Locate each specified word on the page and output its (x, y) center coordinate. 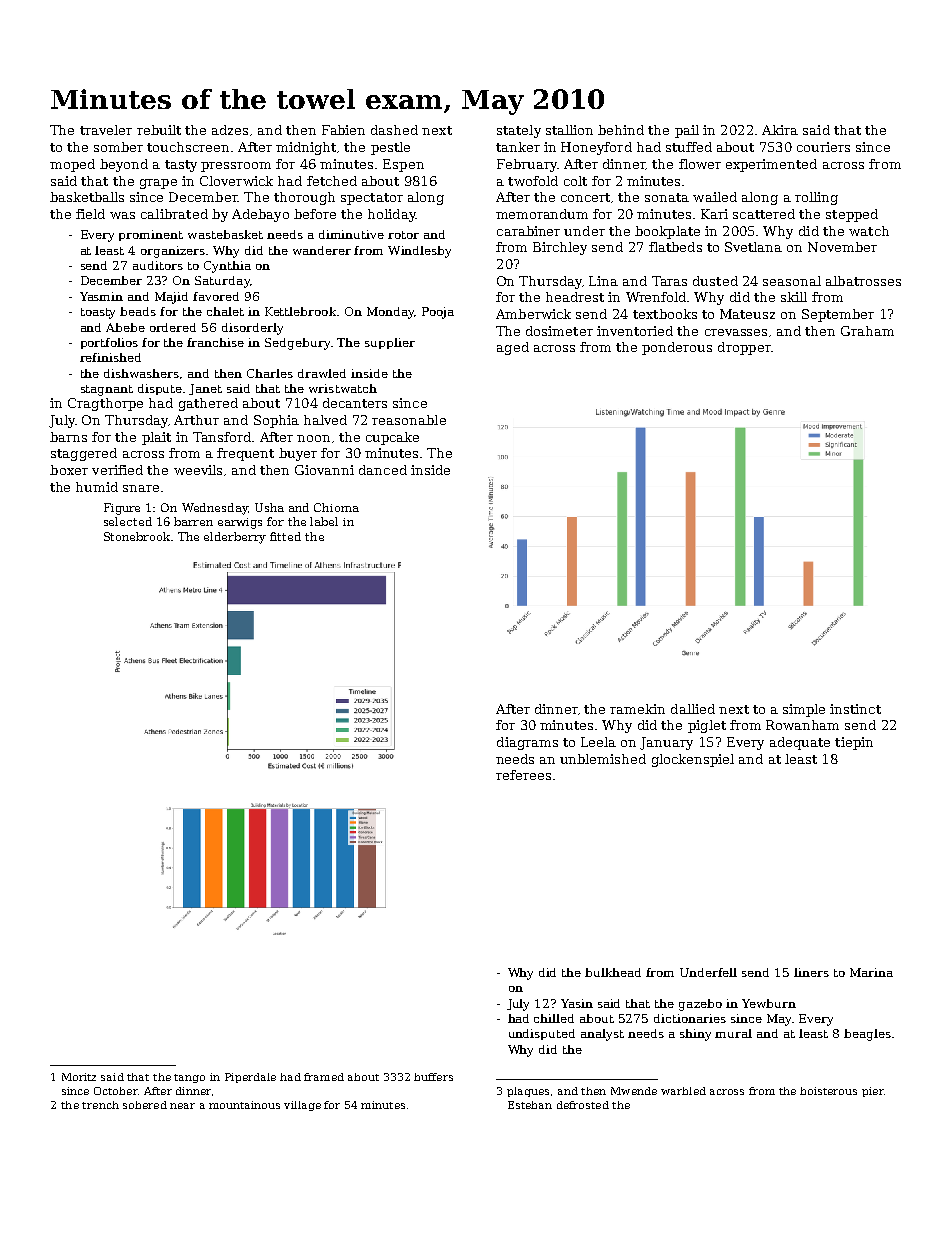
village (302, 1106)
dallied (693, 709)
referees (523, 775)
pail (687, 131)
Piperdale (250, 1078)
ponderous (677, 348)
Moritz (79, 1077)
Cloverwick (236, 181)
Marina (871, 972)
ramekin (637, 709)
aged (513, 348)
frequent (245, 454)
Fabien (343, 130)
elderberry (235, 538)
